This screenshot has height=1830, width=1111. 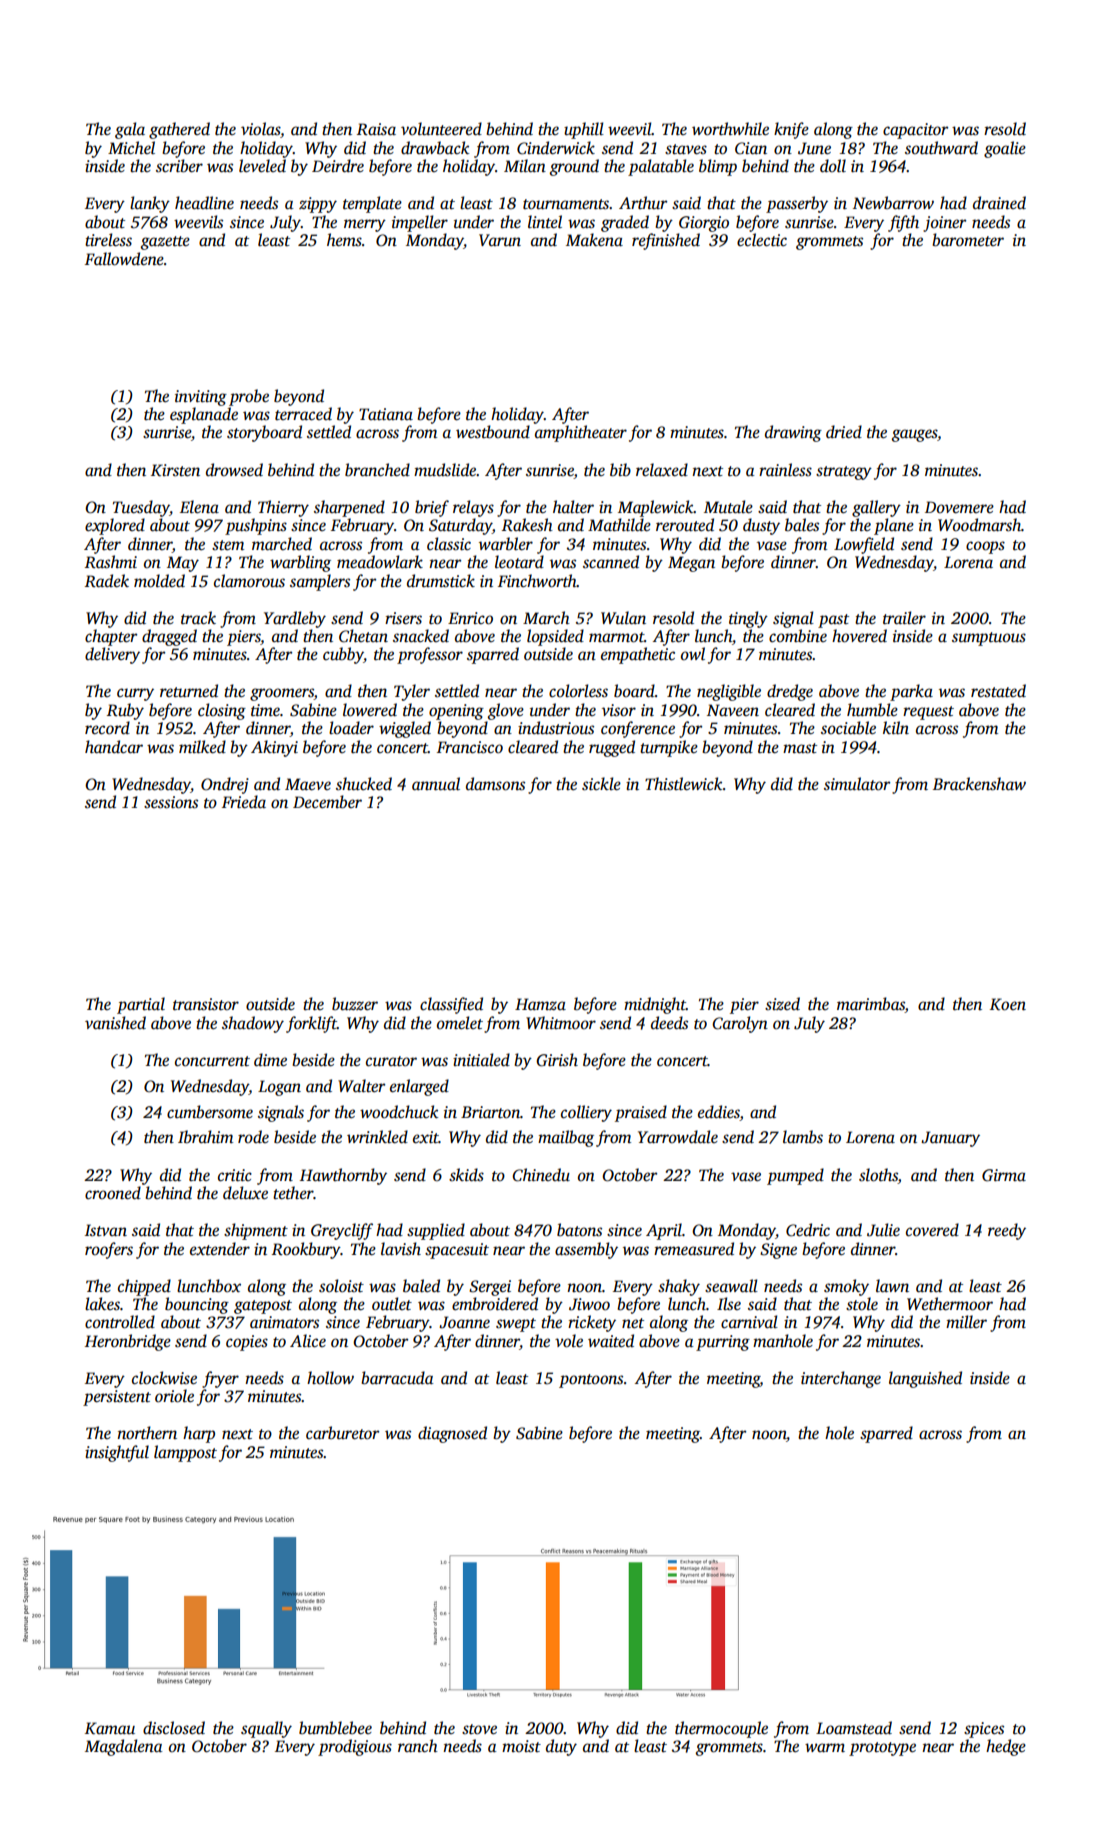 What do you see at coordinates (380, 562) in the screenshot?
I see `meadowlark` at bounding box center [380, 562].
